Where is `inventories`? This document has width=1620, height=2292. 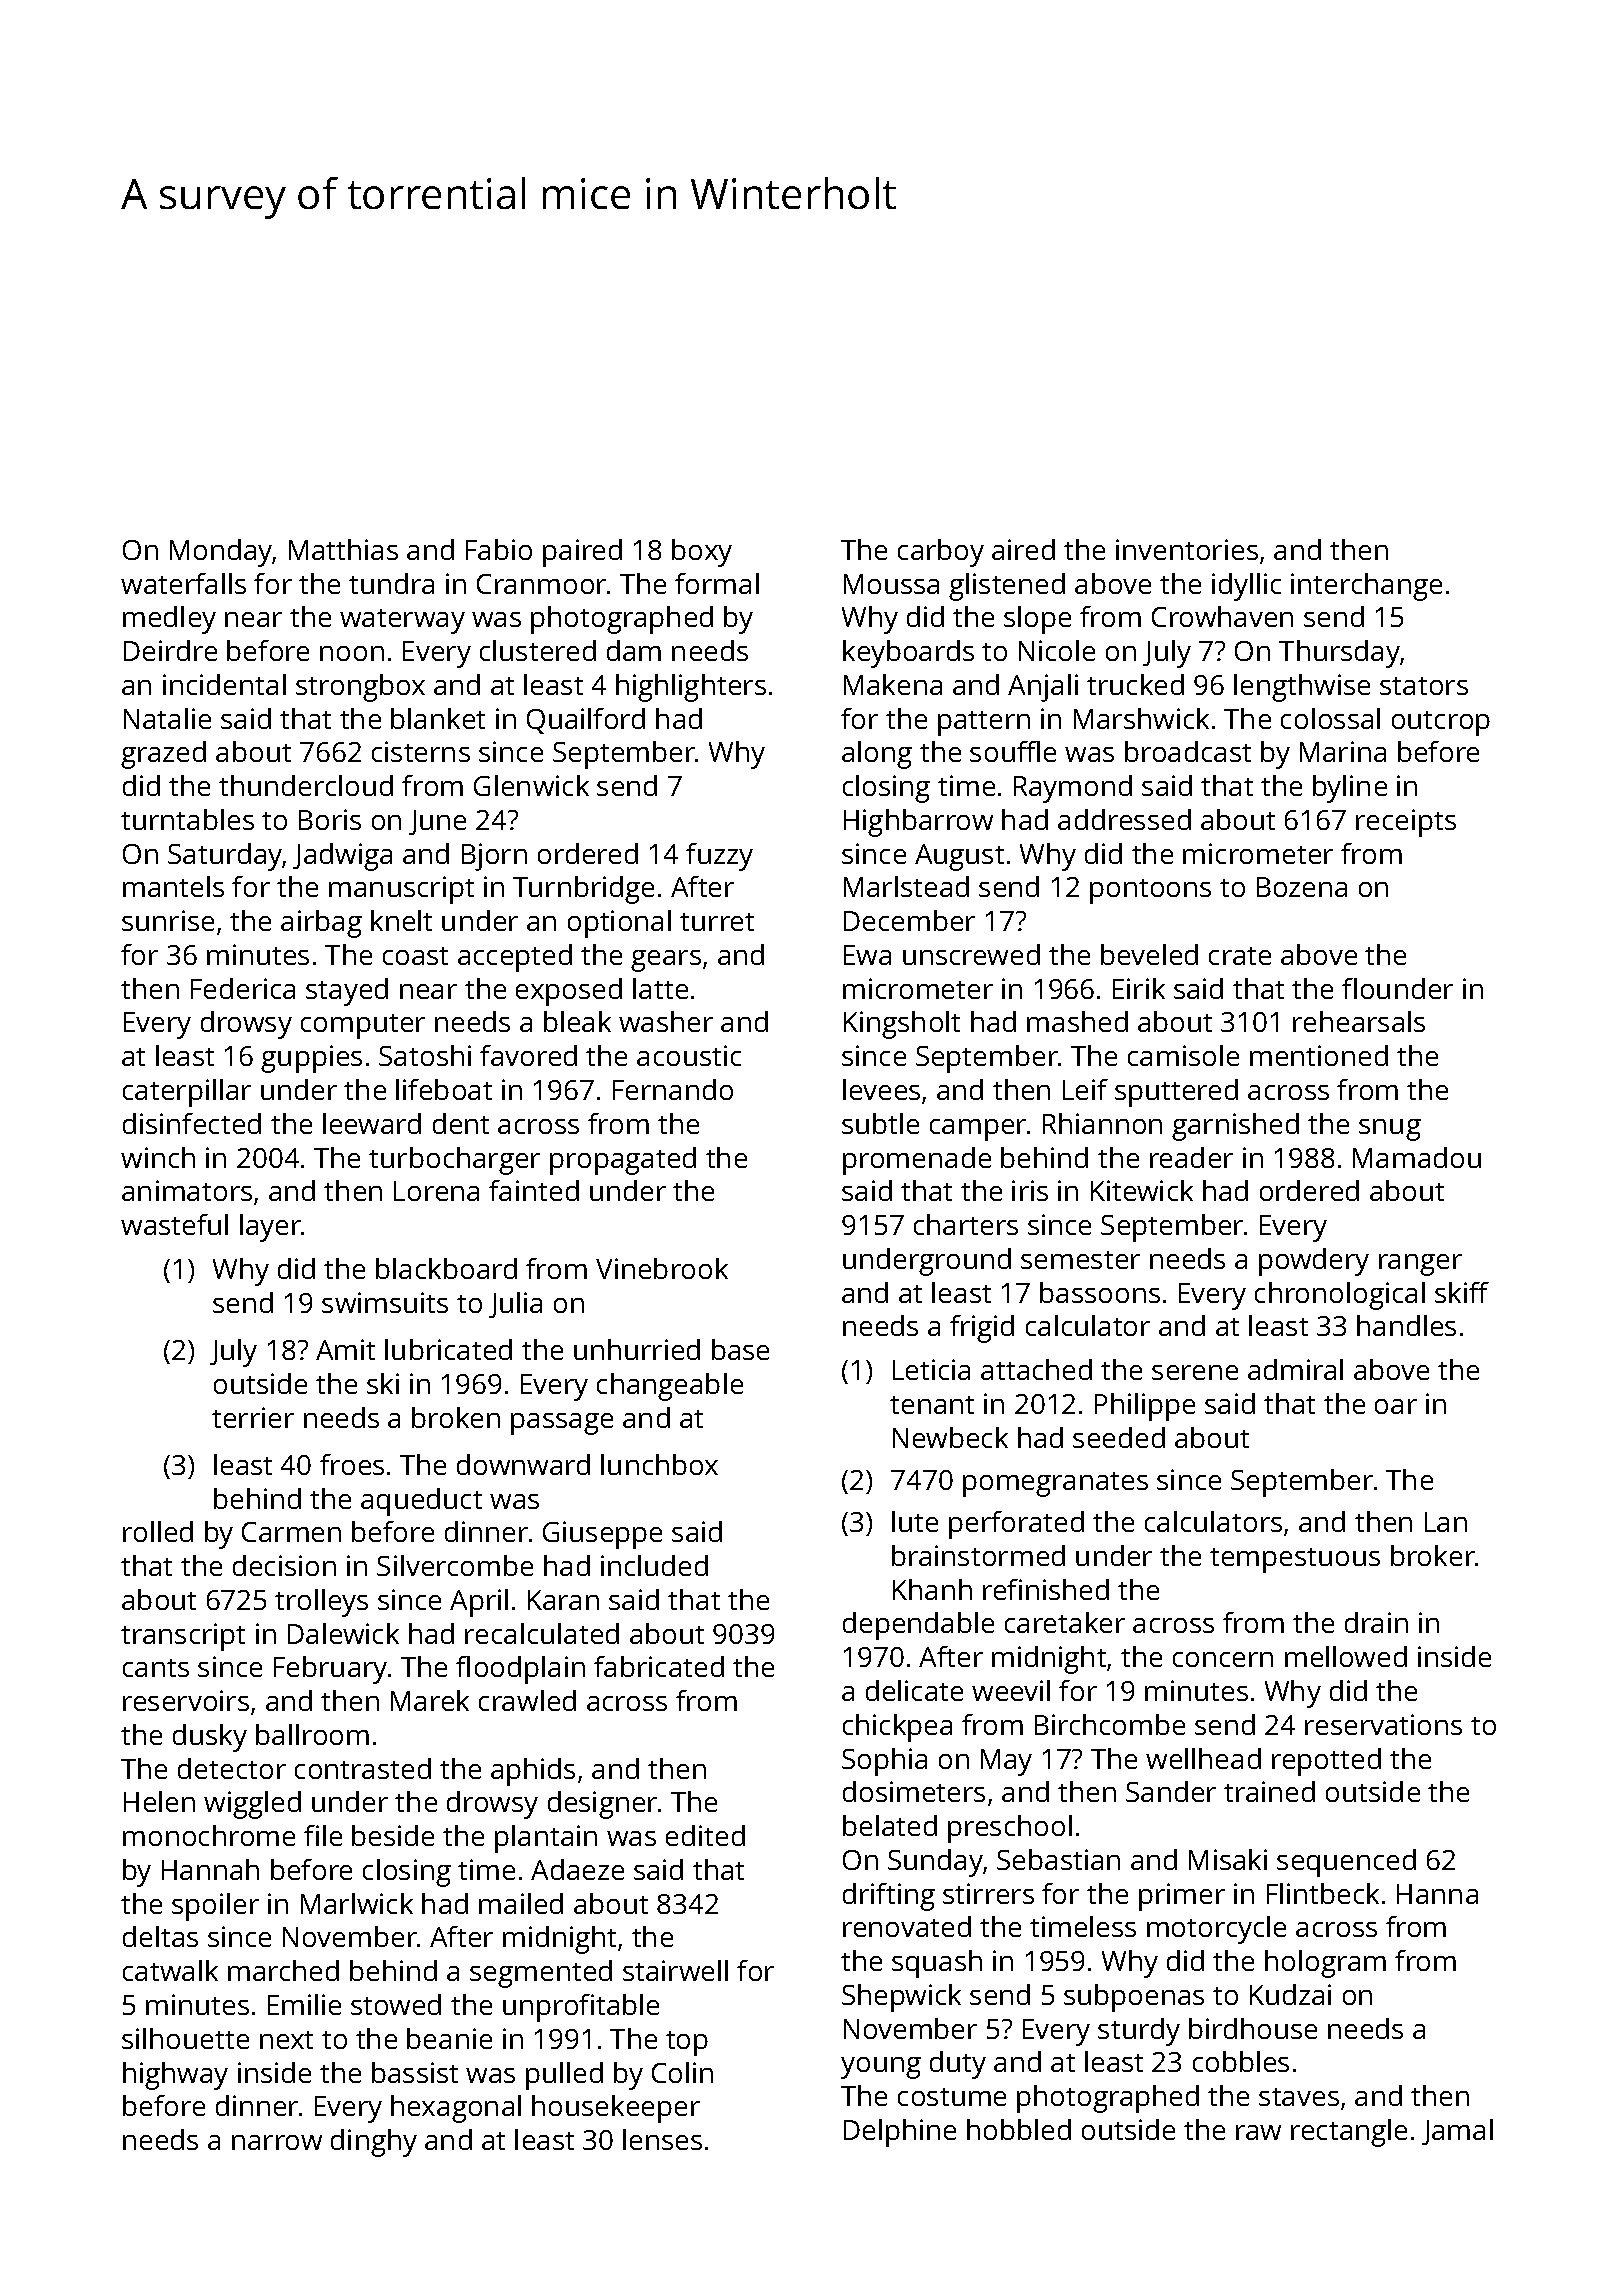
inventories is located at coordinates (1187, 549).
